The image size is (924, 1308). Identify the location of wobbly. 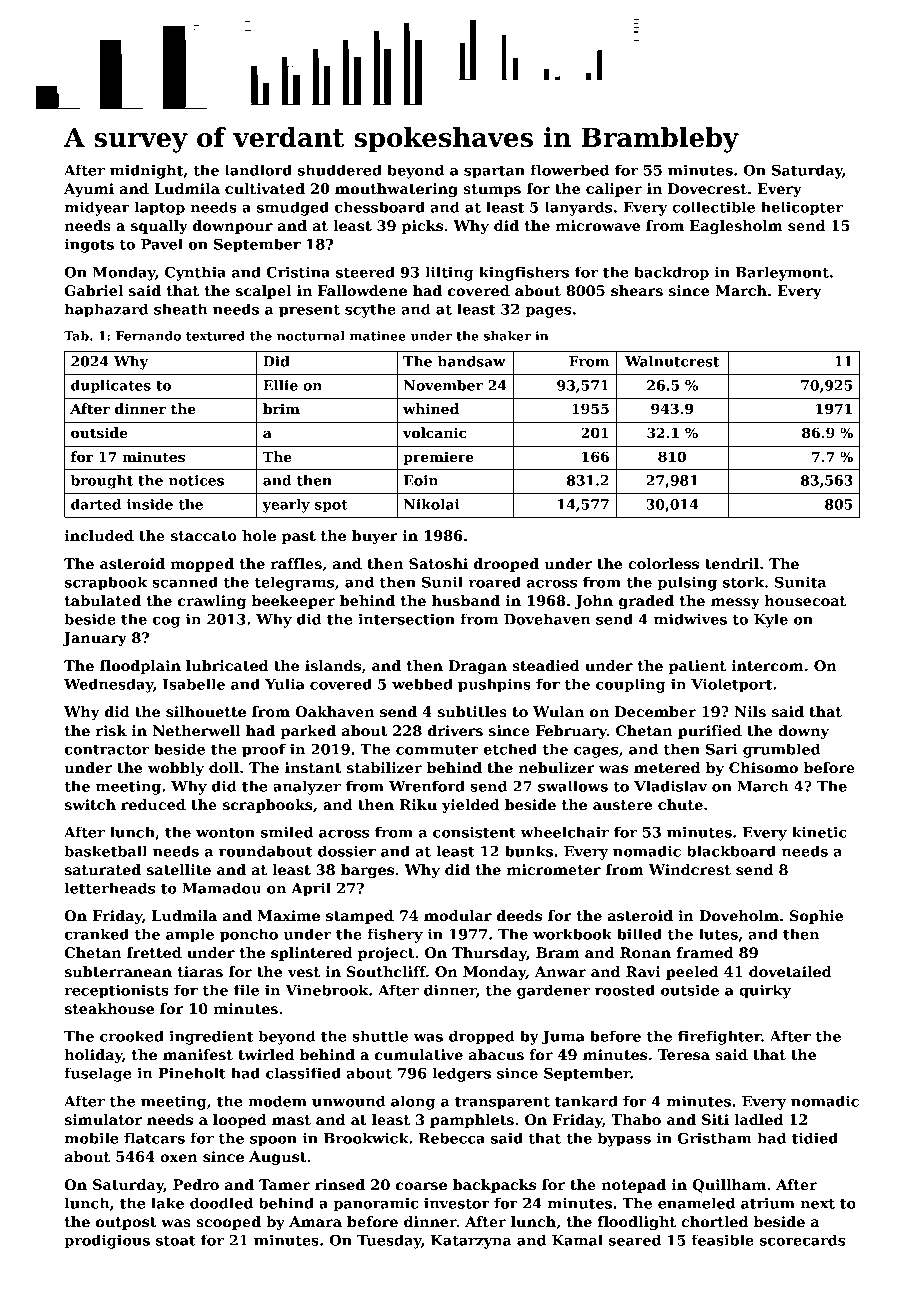
(176, 769).
